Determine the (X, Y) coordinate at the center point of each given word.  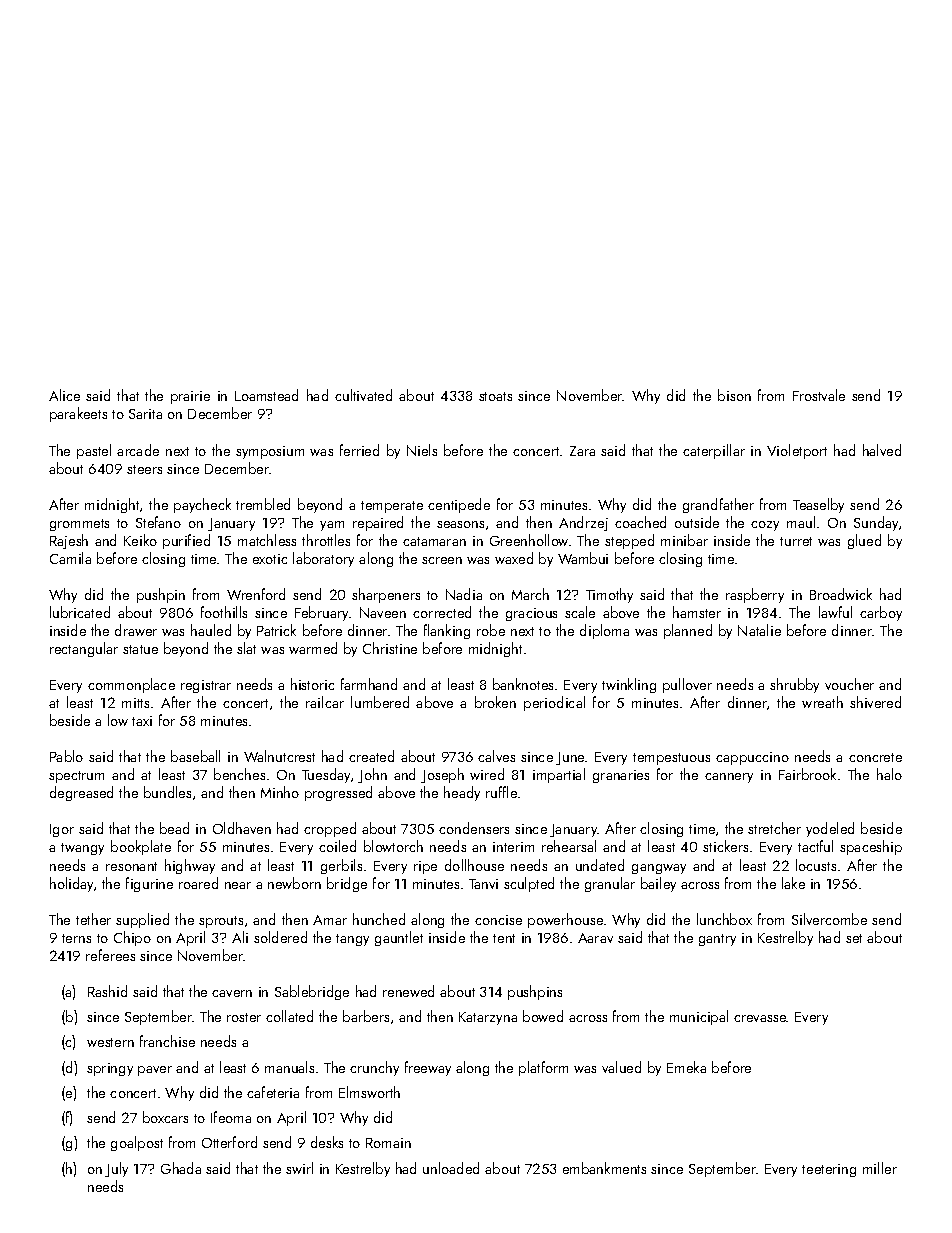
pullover (687, 685)
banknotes (523, 684)
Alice (64, 395)
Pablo (66, 756)
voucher (849, 684)
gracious (531, 614)
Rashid (107, 991)
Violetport (797, 451)
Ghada (181, 1168)
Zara (582, 451)
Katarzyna (488, 1018)
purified (186, 541)
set (854, 938)
